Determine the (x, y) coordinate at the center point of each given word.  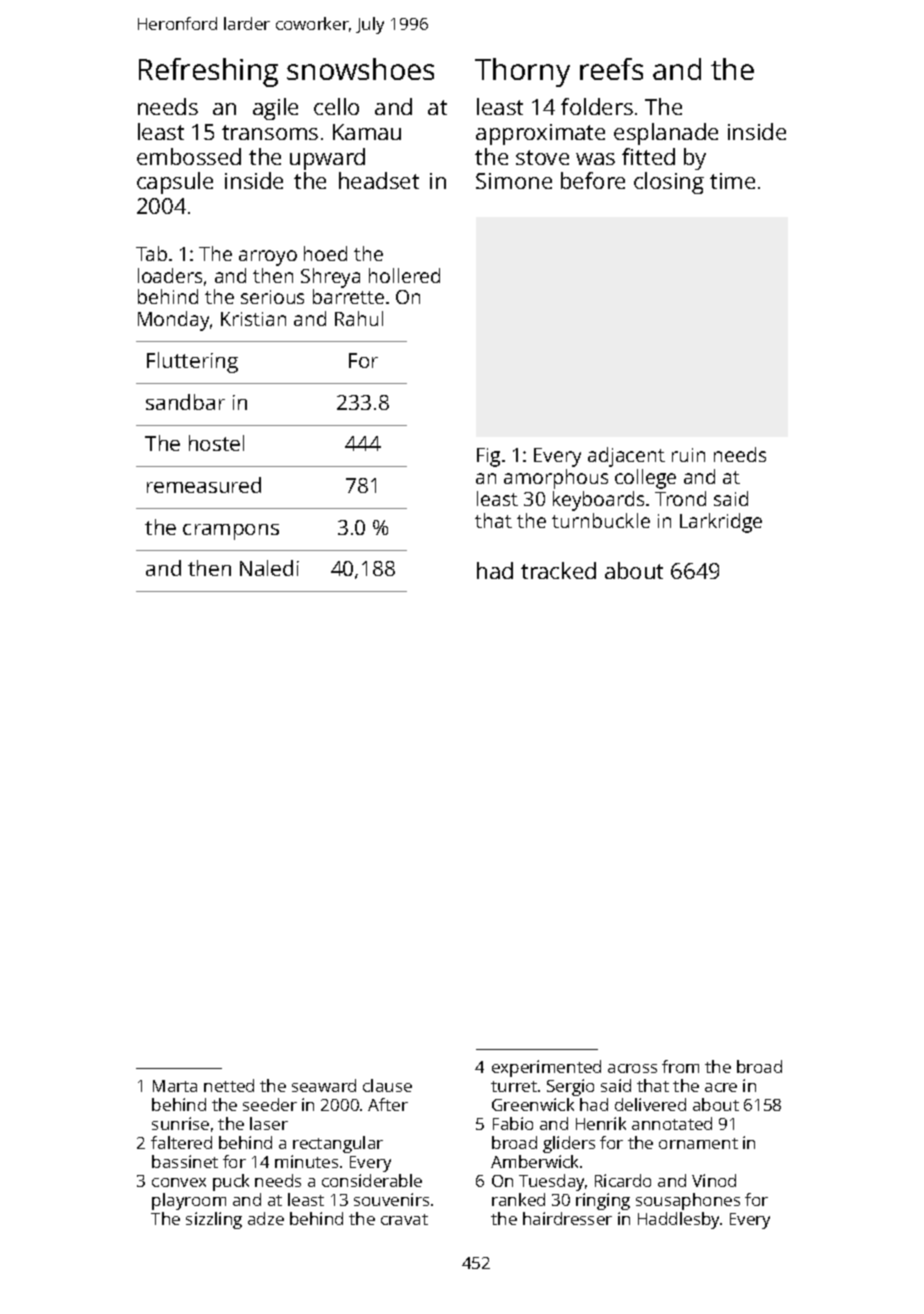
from (680, 1066)
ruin (688, 455)
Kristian (253, 319)
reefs (611, 69)
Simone (514, 181)
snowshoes (360, 69)
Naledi (269, 568)
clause (387, 1085)
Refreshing (208, 72)
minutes (306, 1161)
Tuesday (551, 1182)
